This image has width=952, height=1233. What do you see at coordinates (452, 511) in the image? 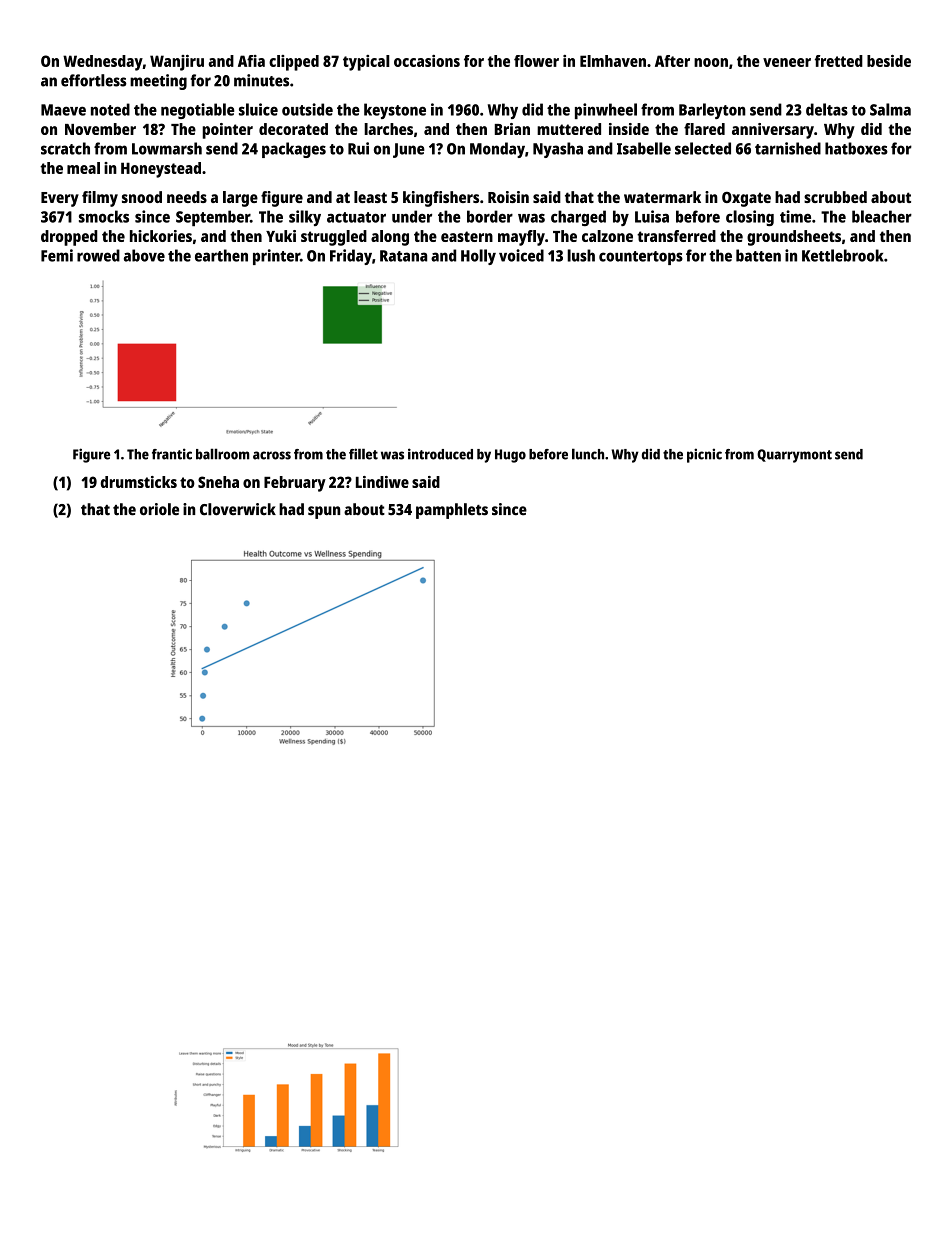
I see `pamphlets` at bounding box center [452, 511].
